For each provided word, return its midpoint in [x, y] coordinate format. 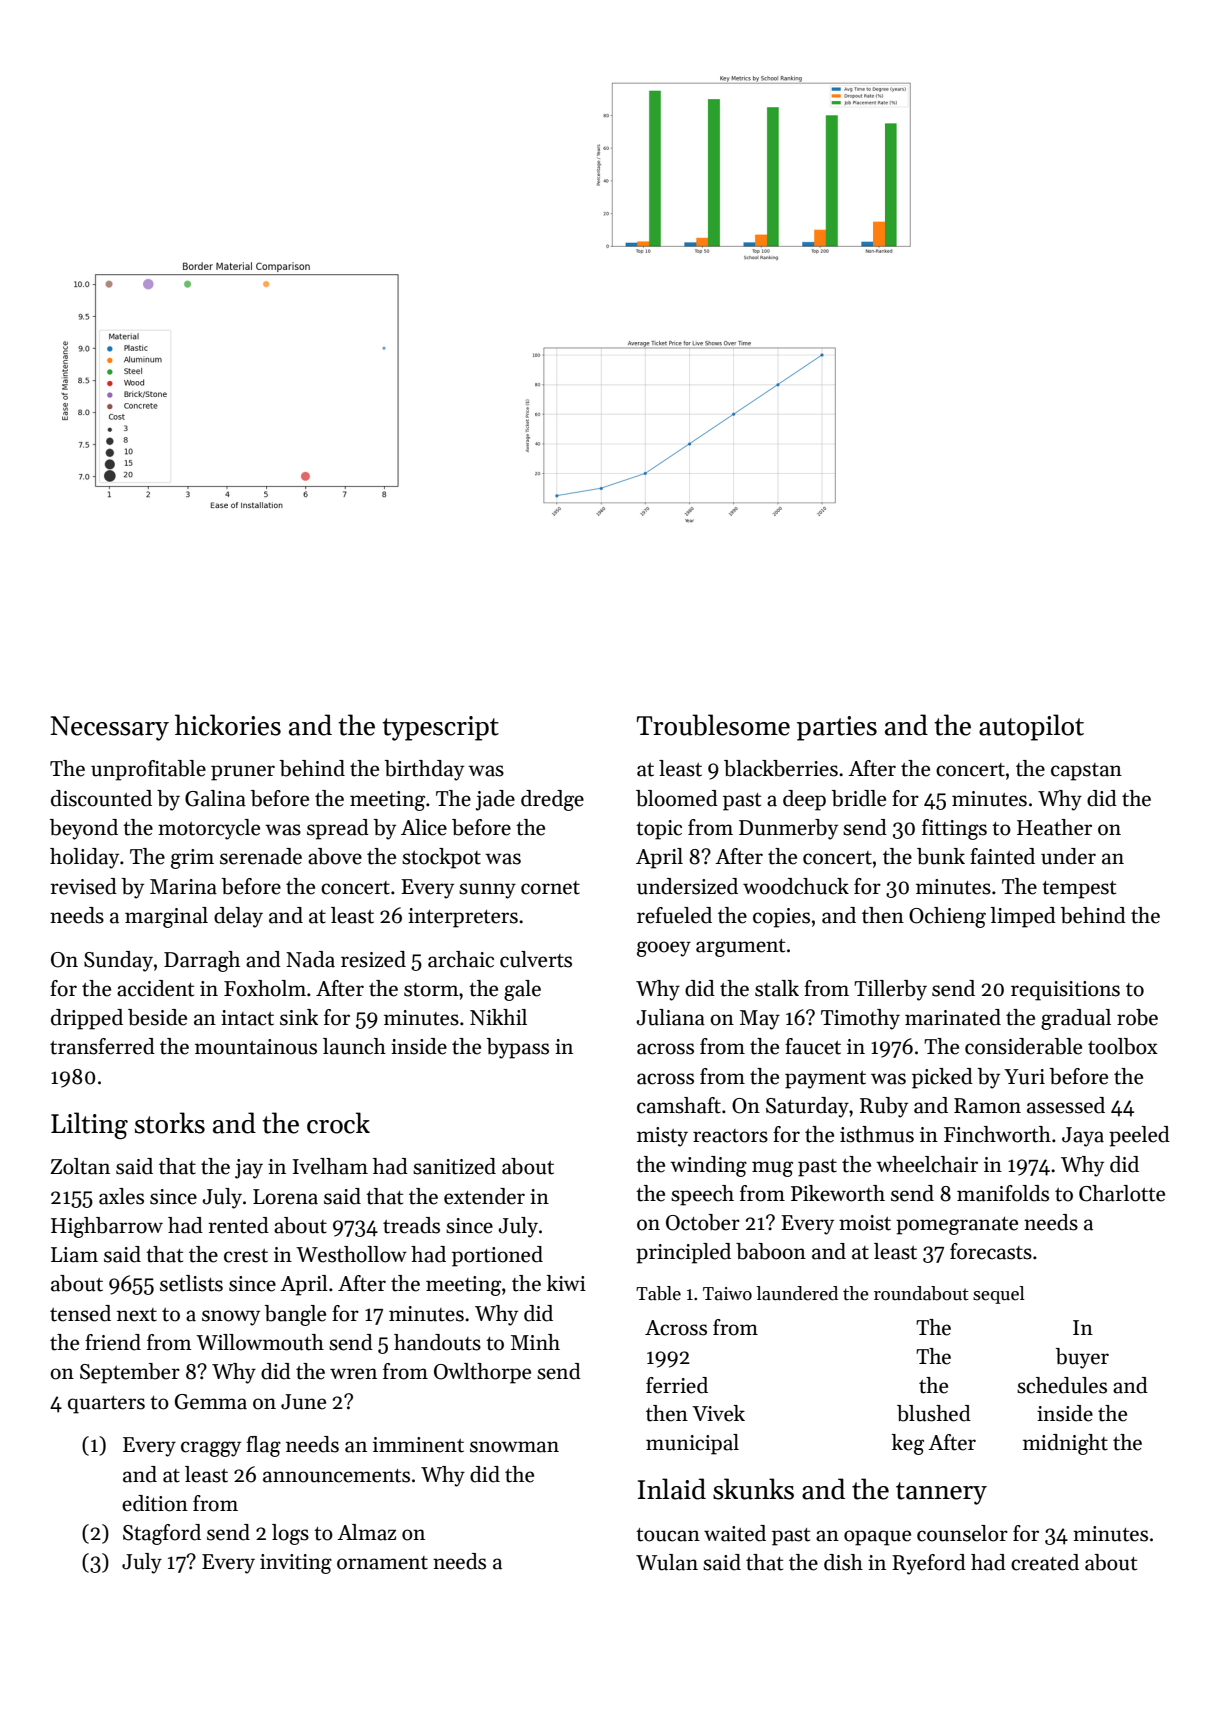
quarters [106, 1405]
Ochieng [947, 917]
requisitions [1065, 991]
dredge [552, 800]
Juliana [670, 1017]
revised [83, 886]
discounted [101, 798]
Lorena [285, 1197]
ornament [382, 1563]
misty [662, 1137]
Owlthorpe [482, 1373]
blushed [934, 1413]
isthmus [877, 1134]
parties [837, 728]
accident [155, 988]
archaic [461, 959]
